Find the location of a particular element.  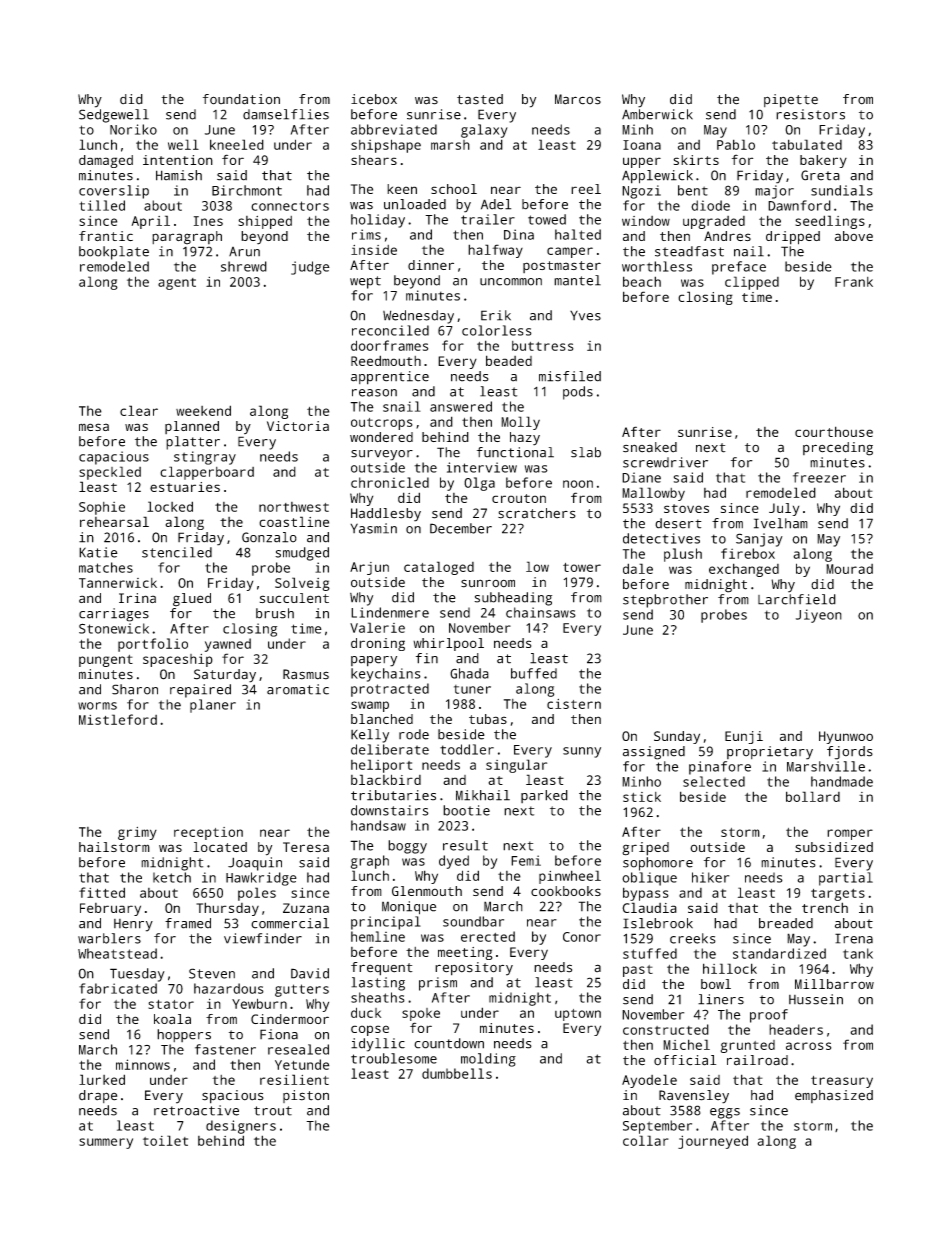

toilet is located at coordinates (165, 1140).
